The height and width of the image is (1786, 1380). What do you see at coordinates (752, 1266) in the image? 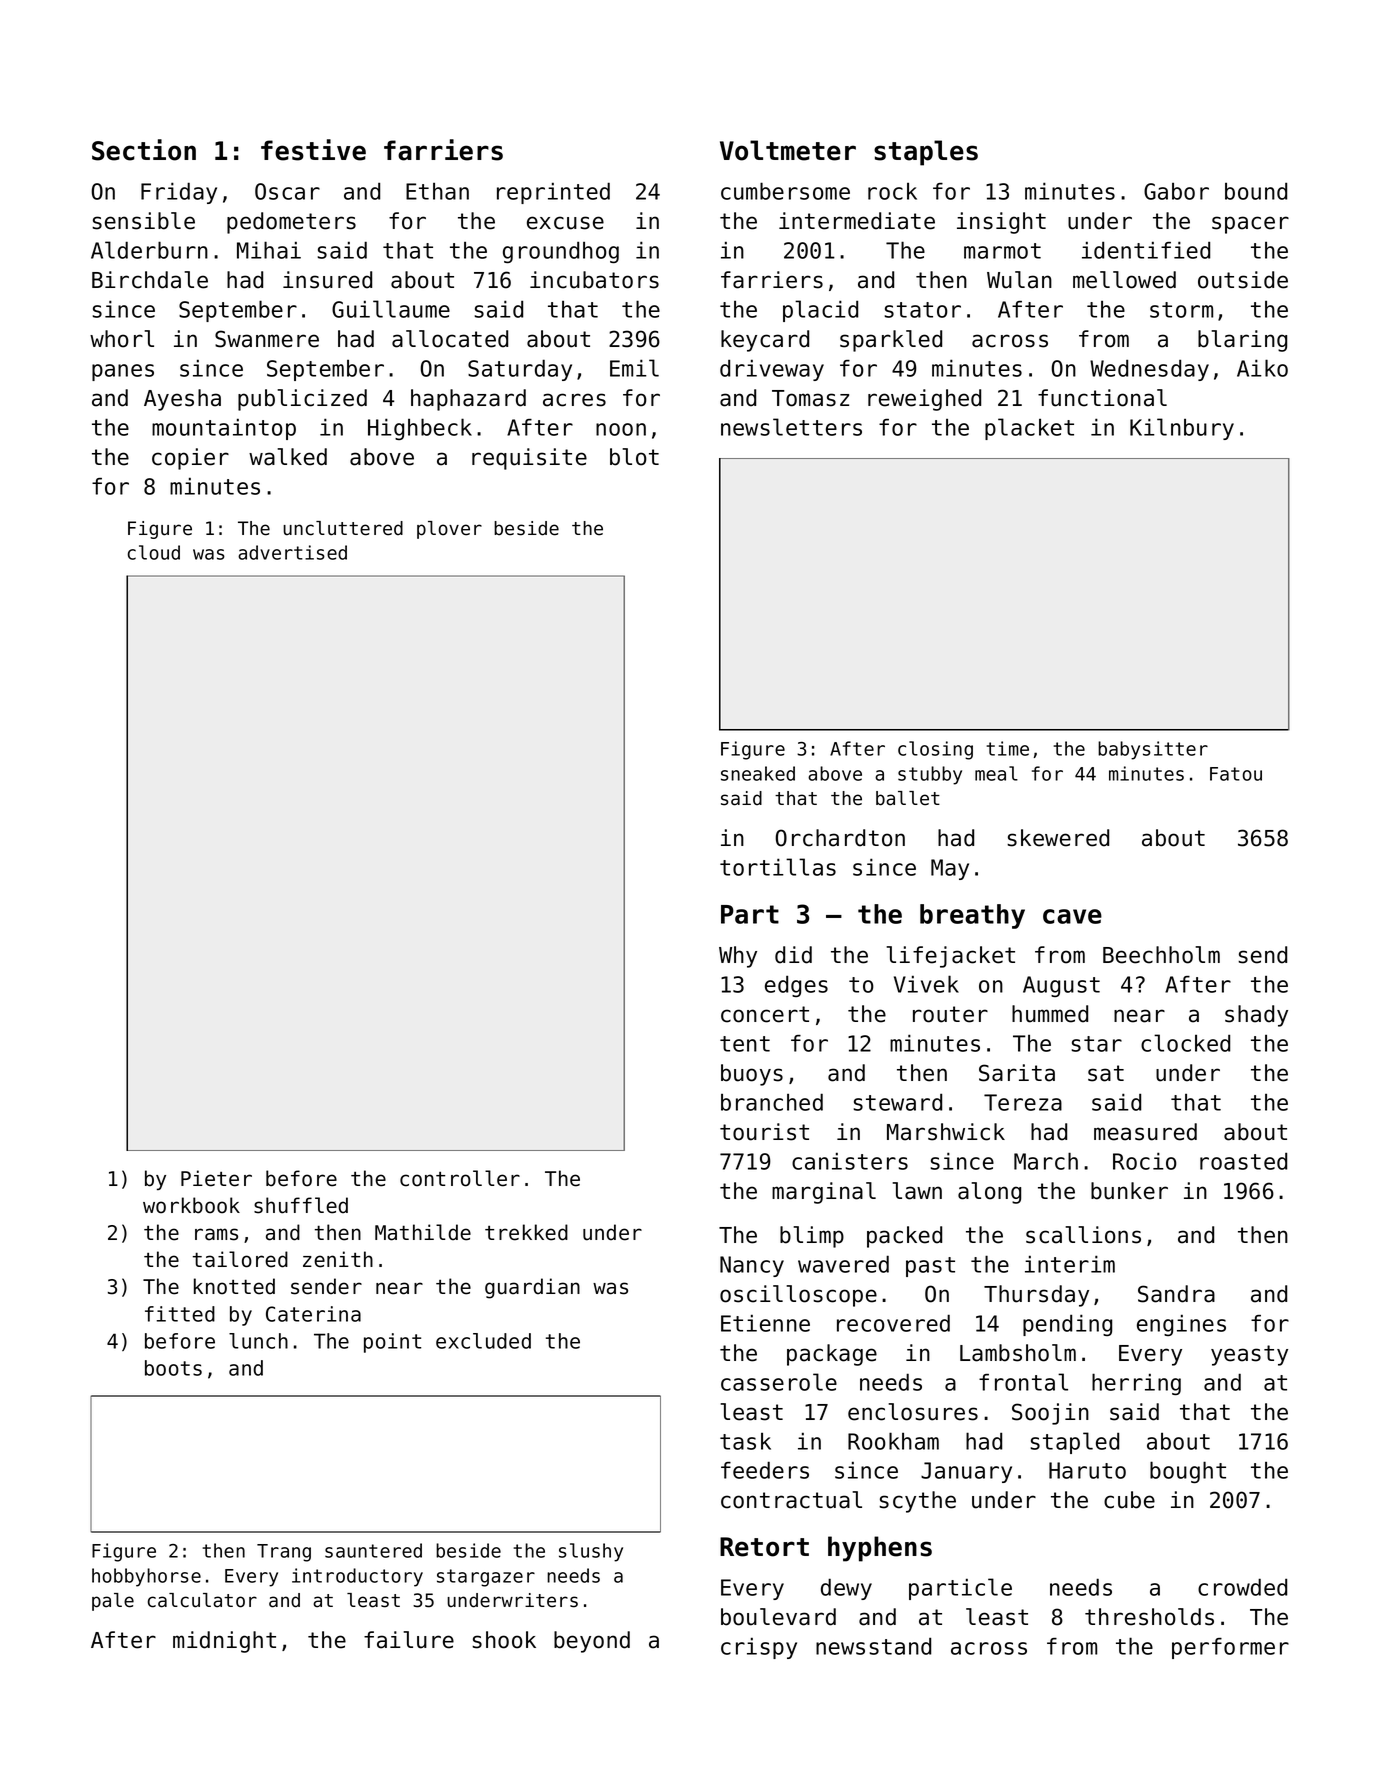
I see `Nancy` at bounding box center [752, 1266].
